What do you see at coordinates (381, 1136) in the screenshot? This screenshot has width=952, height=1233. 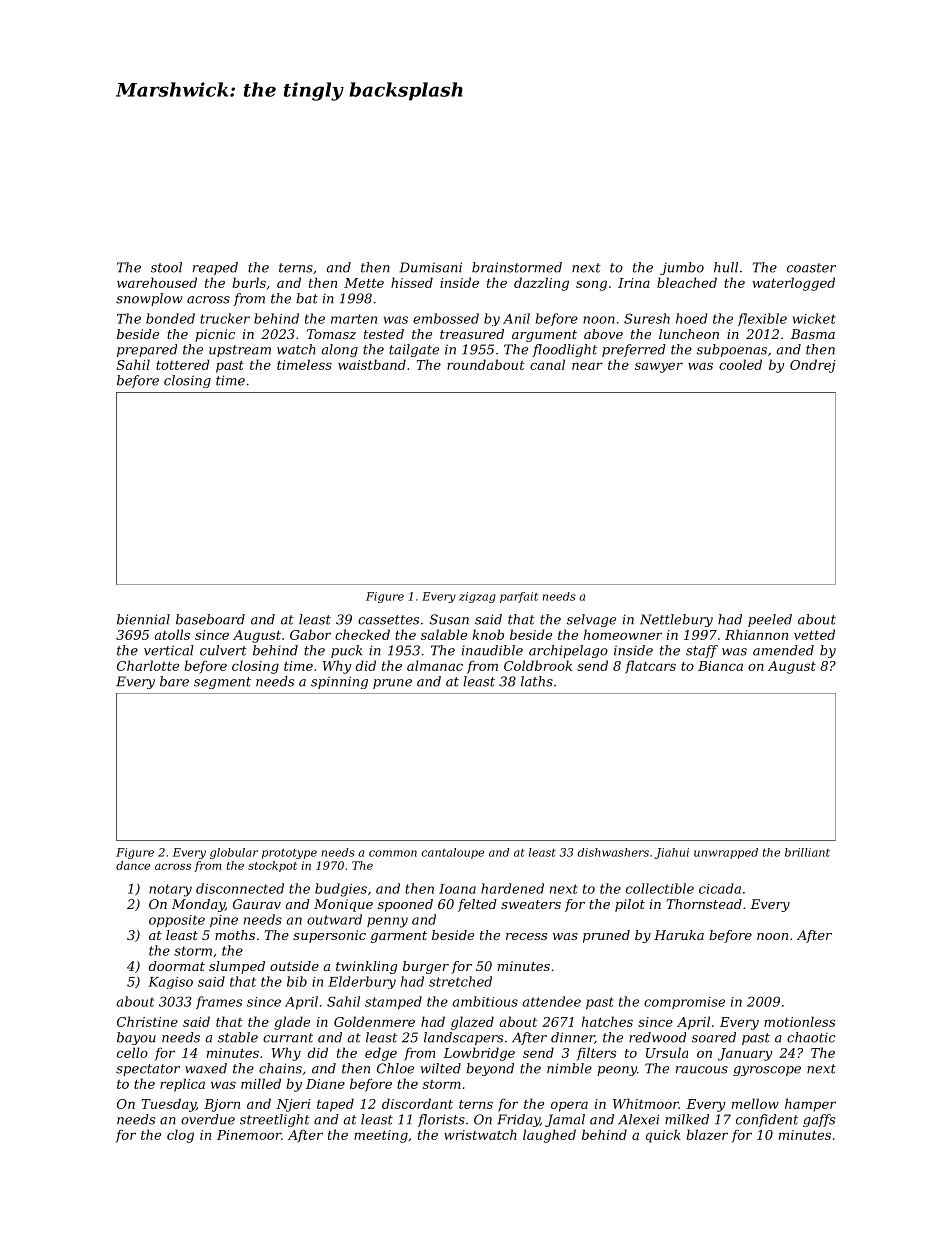 I see `meeting` at bounding box center [381, 1136].
